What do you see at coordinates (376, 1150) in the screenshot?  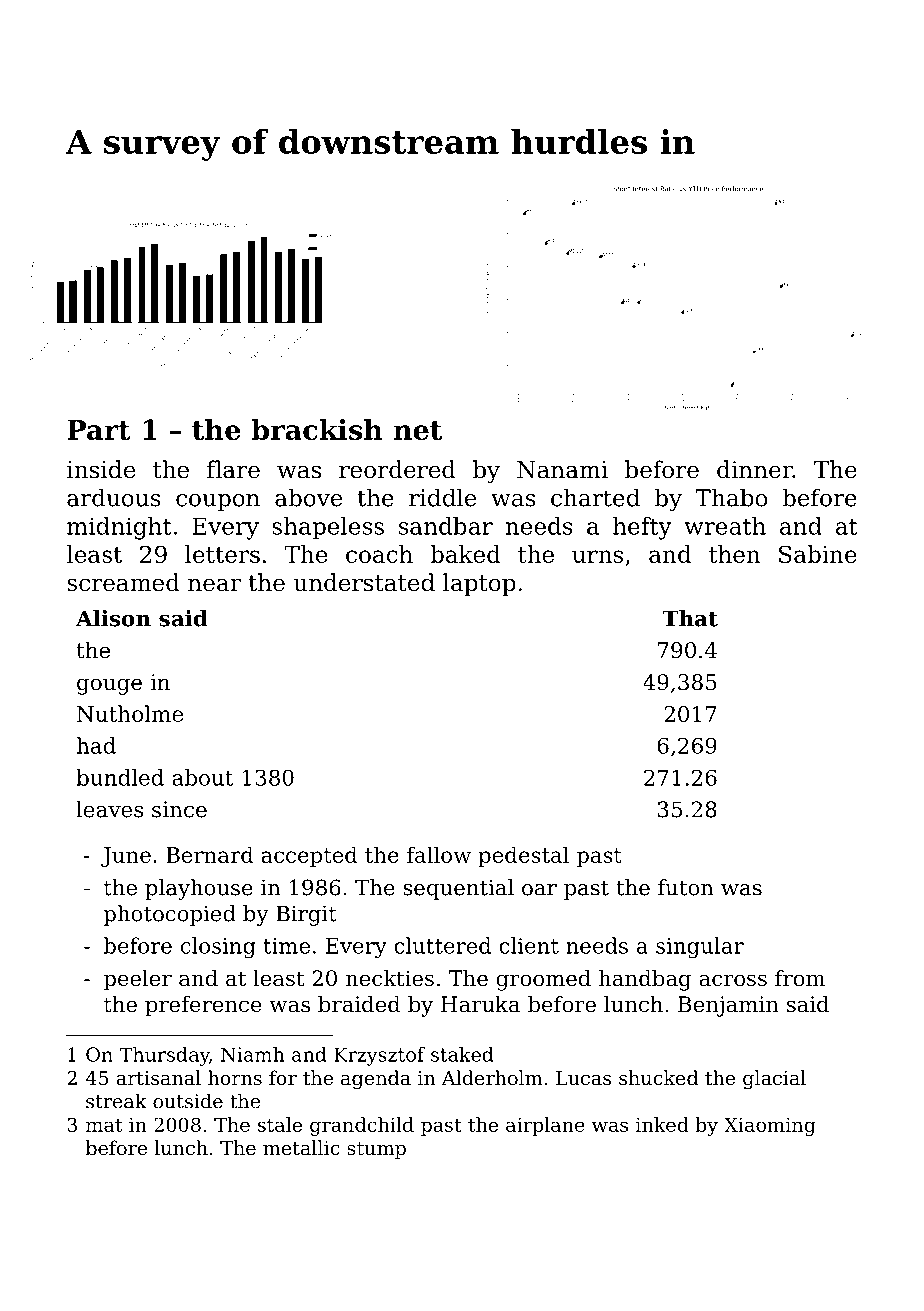 I see `stump` at bounding box center [376, 1150].
